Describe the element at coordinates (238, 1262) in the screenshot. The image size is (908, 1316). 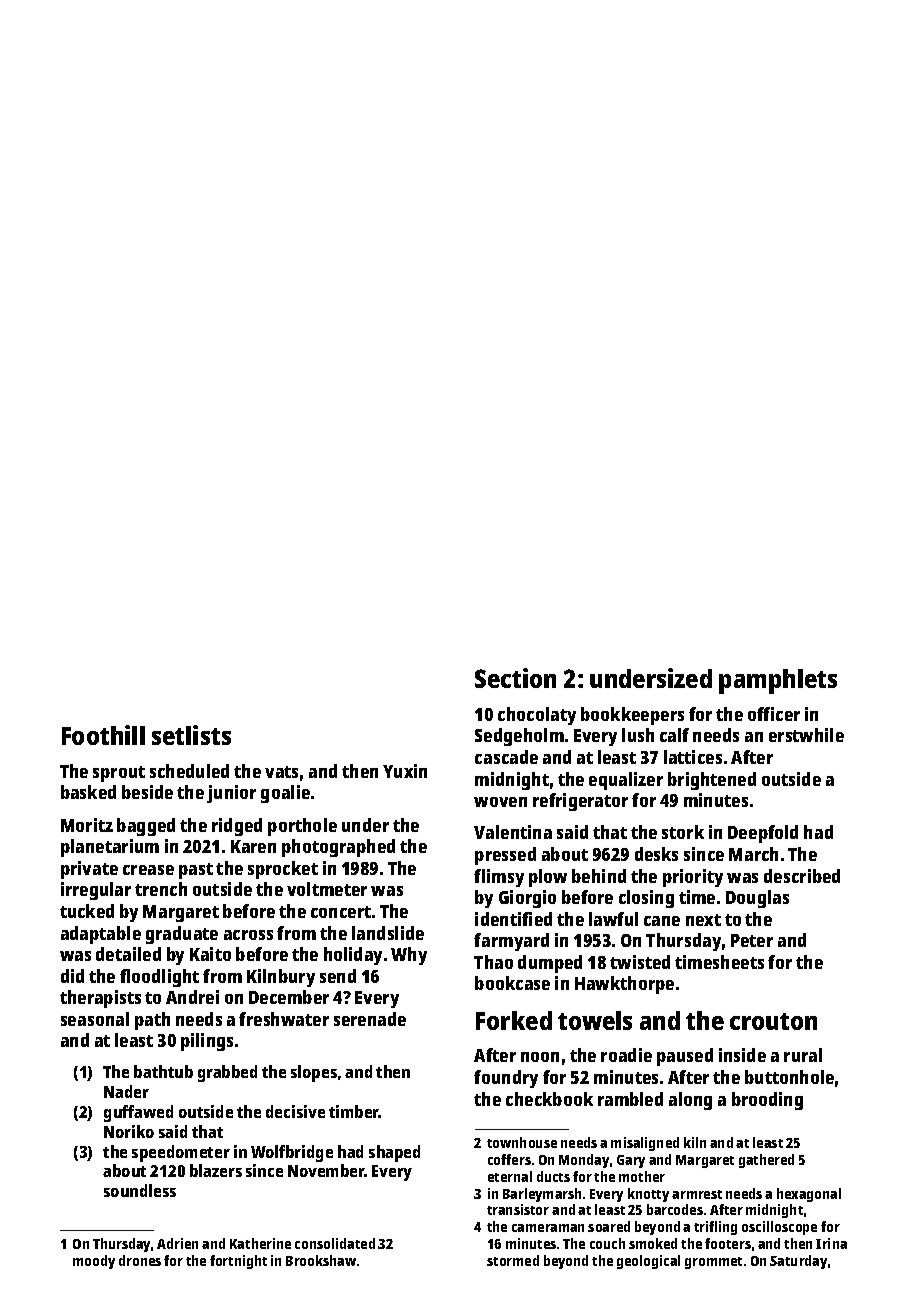
I see `fortnight` at that location.
